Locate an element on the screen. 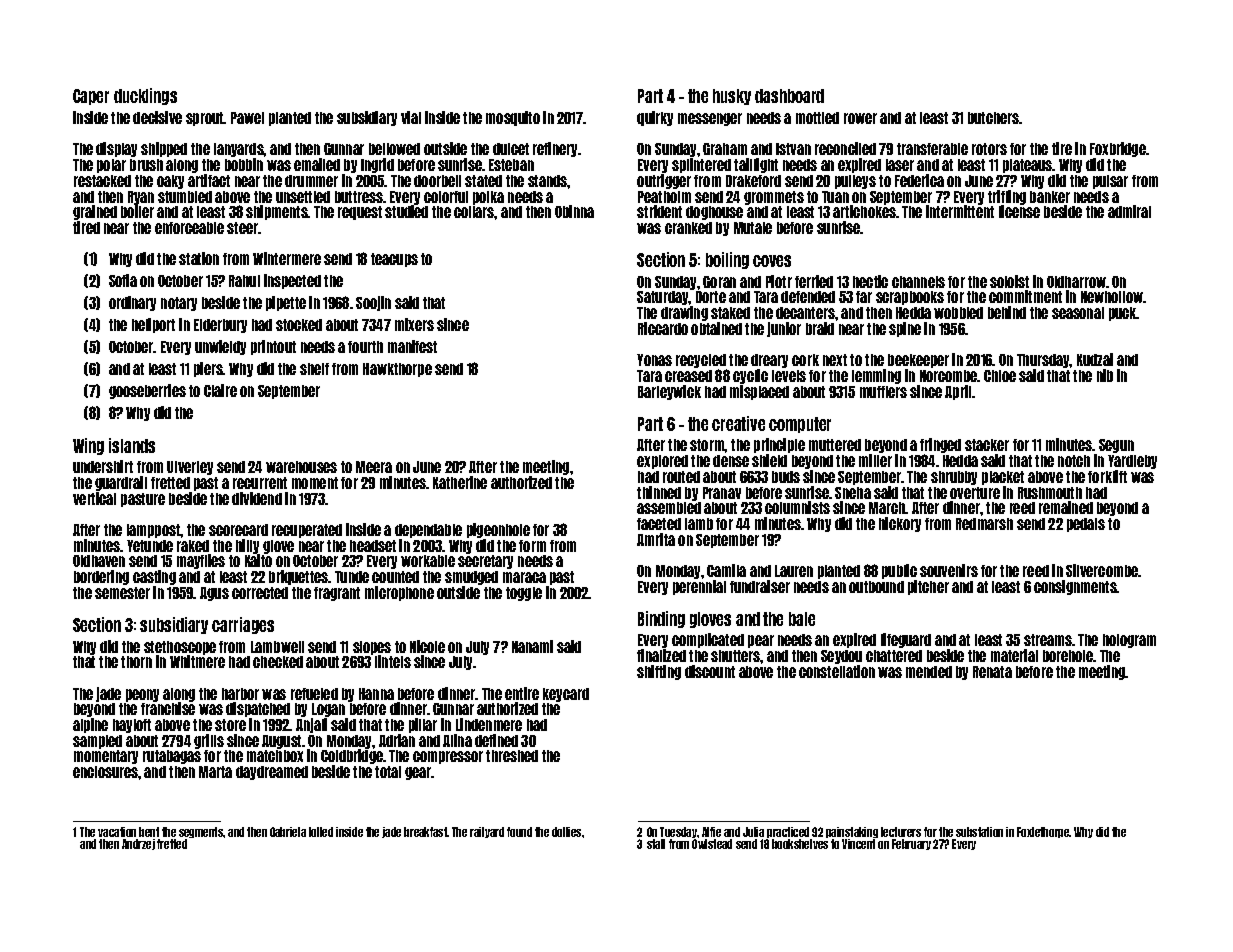 Image resolution: width=1233 pixels, height=952 pixels. dollies is located at coordinates (566, 832).
